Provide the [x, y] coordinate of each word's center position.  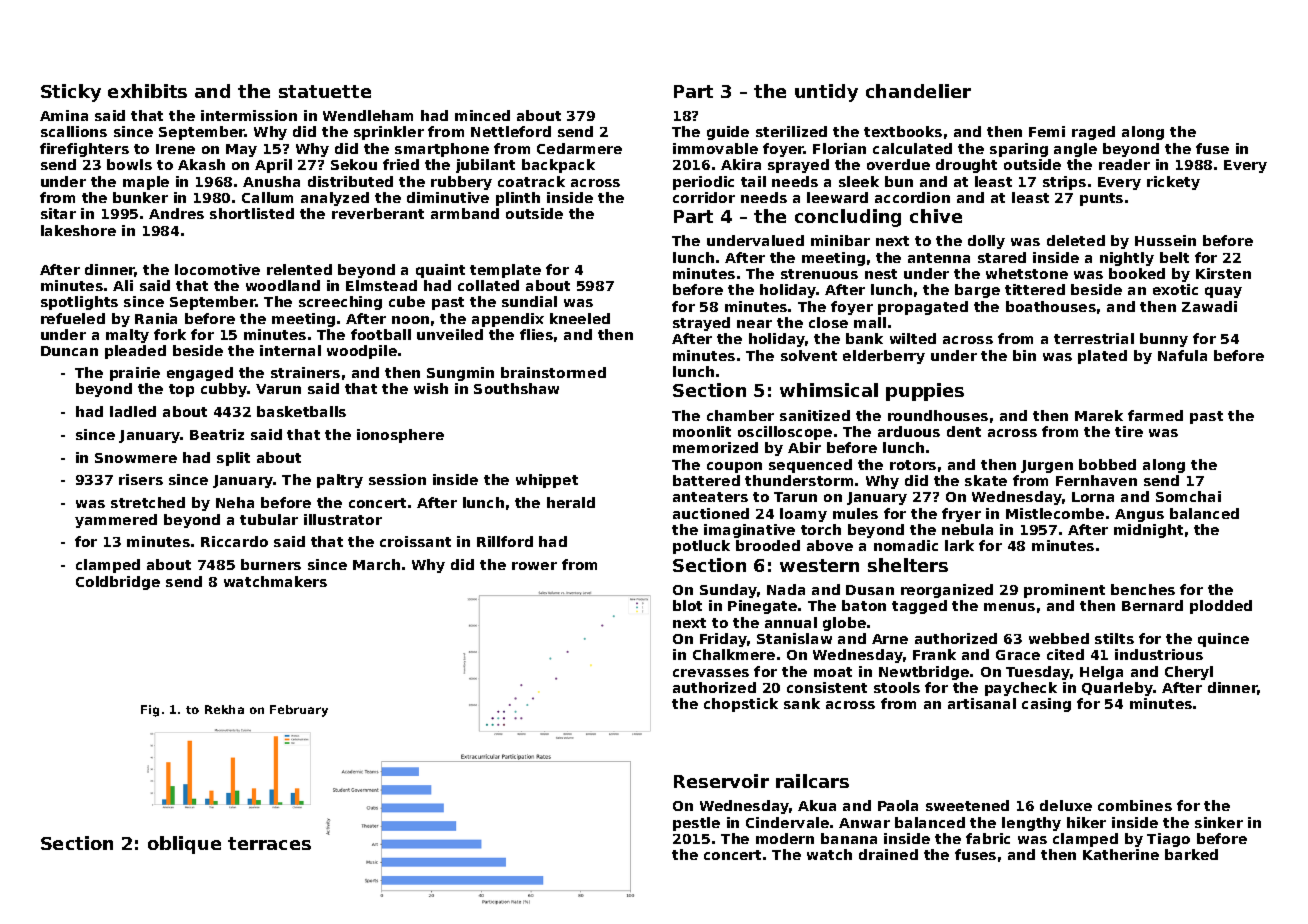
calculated [912, 148]
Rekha [224, 709]
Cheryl [1189, 673]
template [505, 271]
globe [844, 624]
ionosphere [400, 436]
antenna [939, 258]
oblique [184, 845]
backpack [558, 166]
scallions [74, 131]
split [233, 459]
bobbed [1107, 464]
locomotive [217, 269]
